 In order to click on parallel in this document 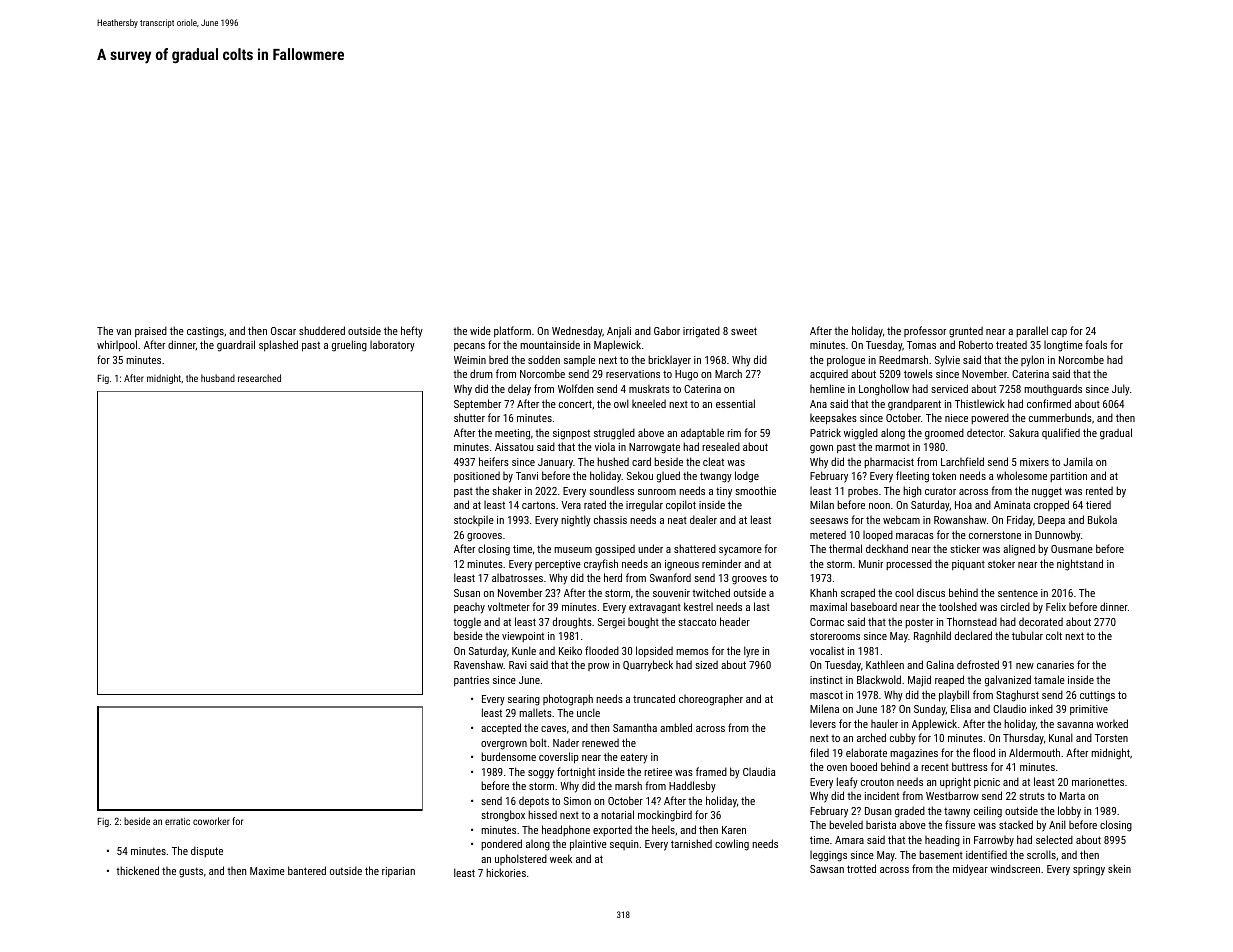, I will do `click(1032, 331)`.
